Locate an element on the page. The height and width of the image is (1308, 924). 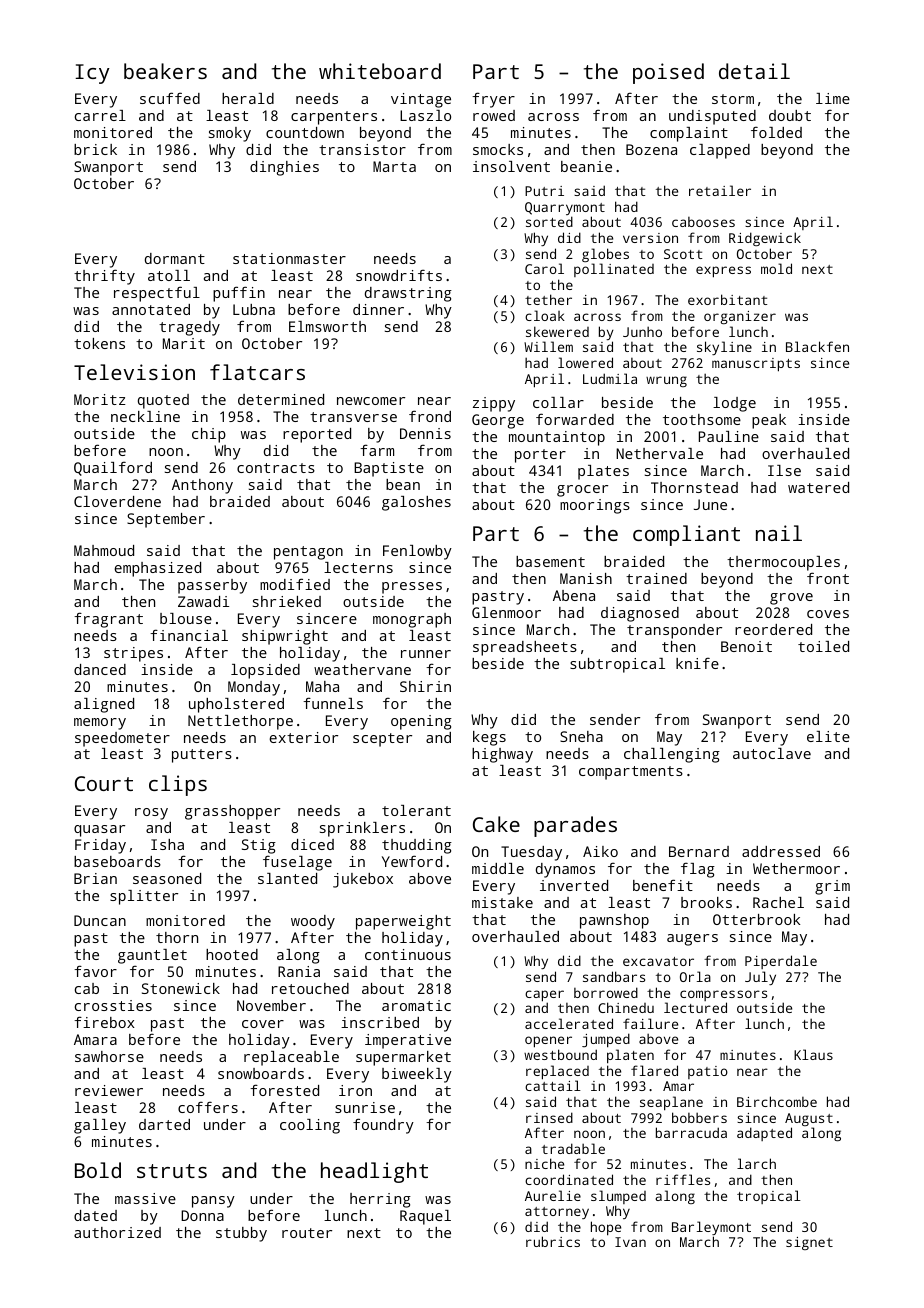
Moritz is located at coordinates (100, 399).
